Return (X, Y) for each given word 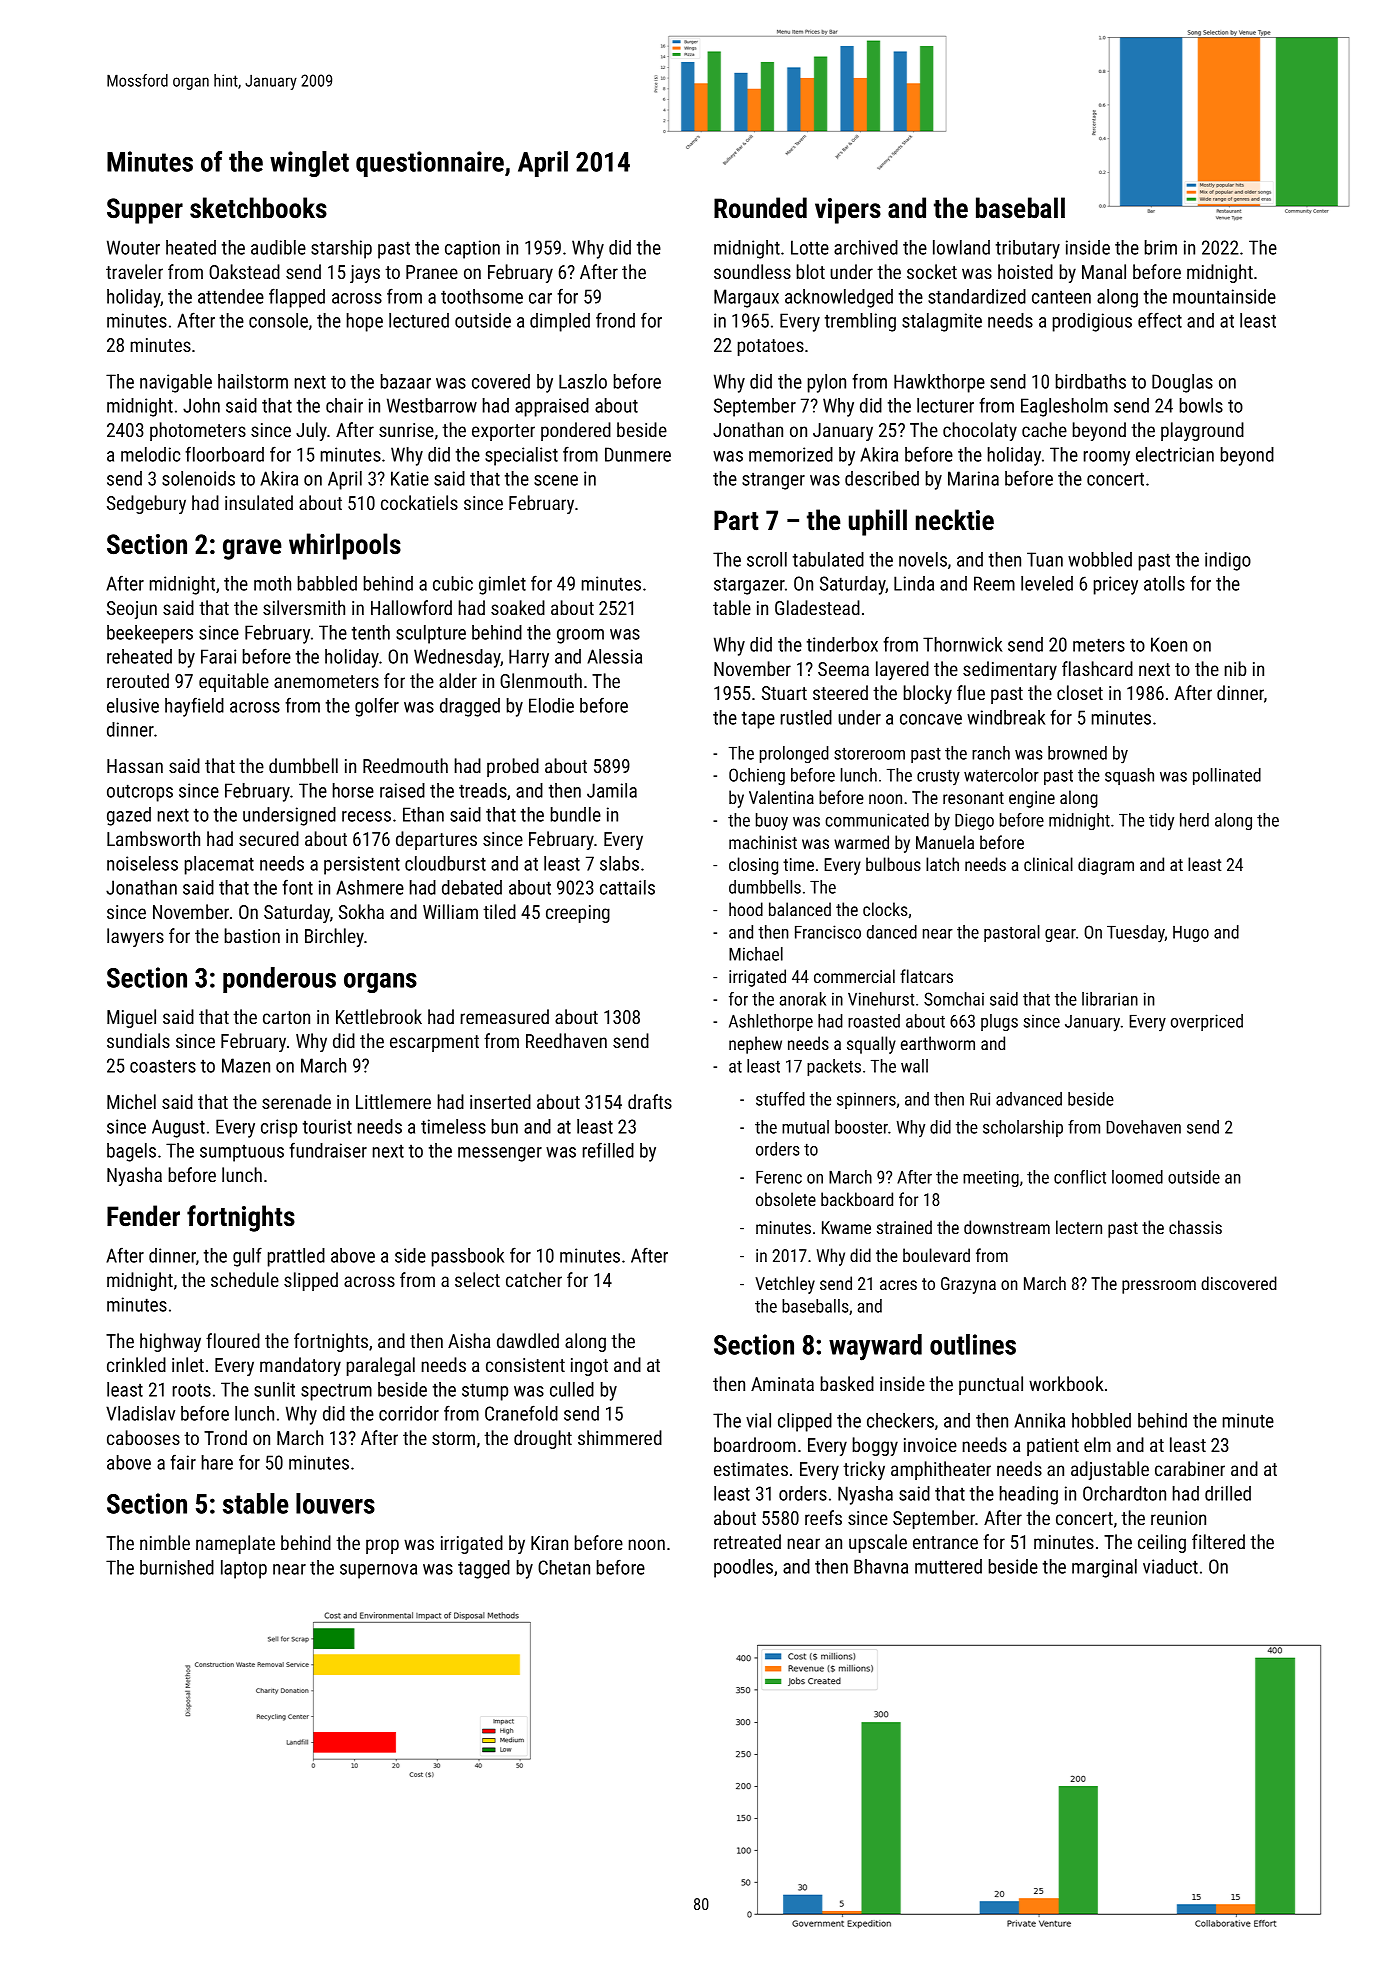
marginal (1104, 1568)
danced (892, 932)
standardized (977, 296)
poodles (743, 1568)
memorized (791, 454)
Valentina (781, 797)
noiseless (142, 863)
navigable (176, 383)
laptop (244, 1569)
